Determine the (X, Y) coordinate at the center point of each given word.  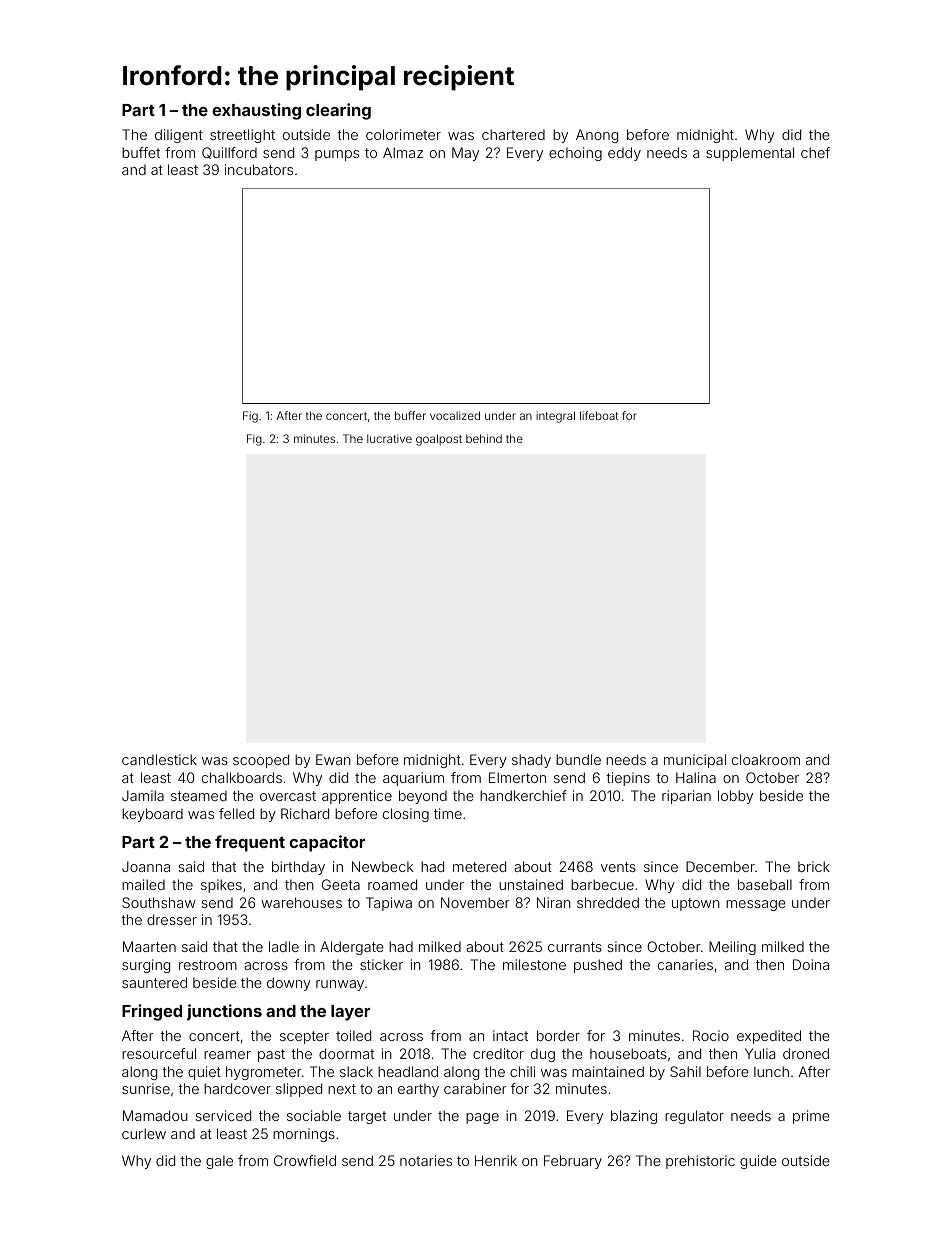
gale (219, 1162)
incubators (259, 169)
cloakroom (766, 759)
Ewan (333, 759)
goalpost (439, 440)
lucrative (389, 438)
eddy (624, 154)
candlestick (159, 759)
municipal (695, 761)
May (465, 154)
